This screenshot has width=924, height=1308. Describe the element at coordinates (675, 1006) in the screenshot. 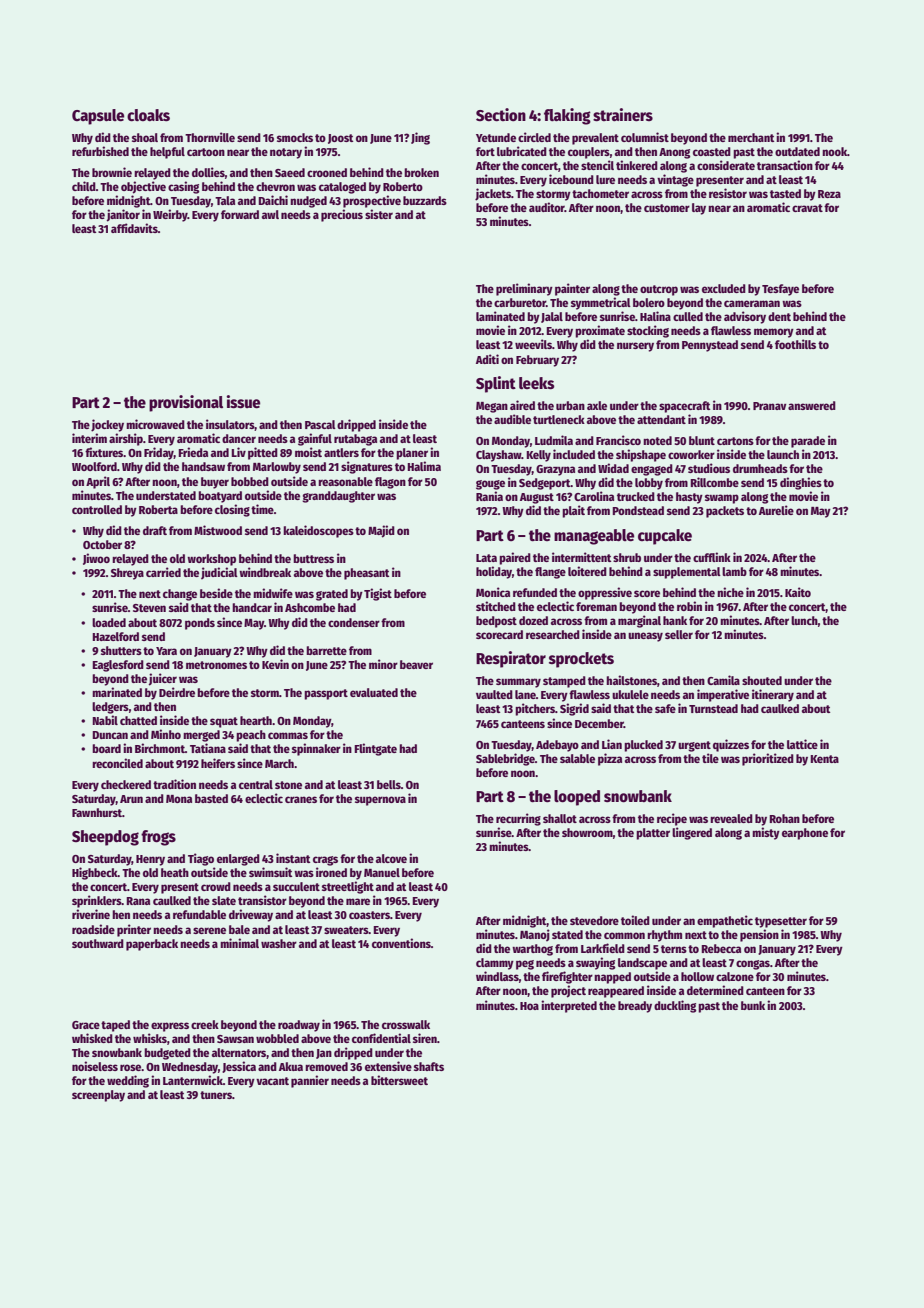

I see `duckling` at that location.
